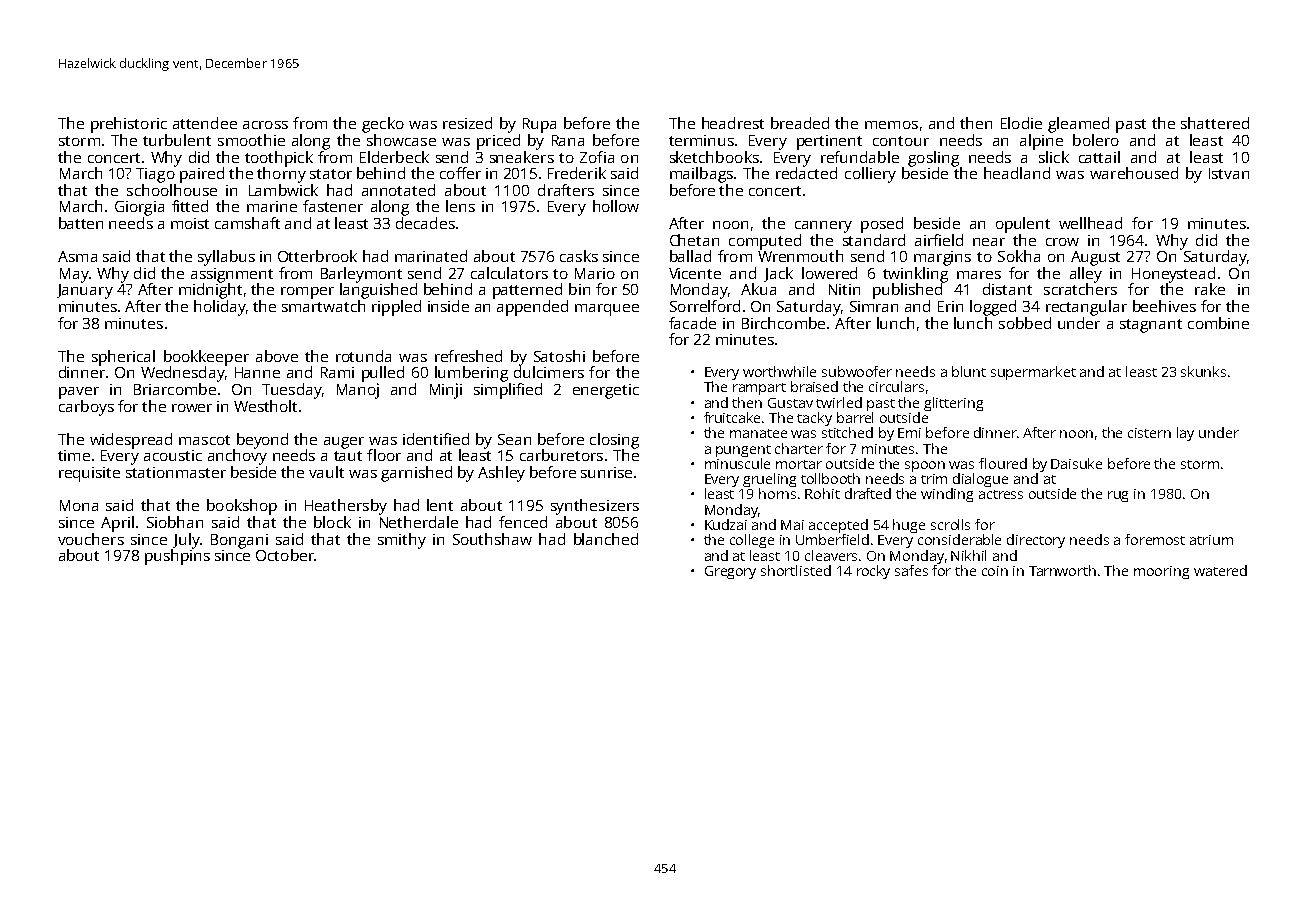 Image resolution: width=1308 pixels, height=924 pixels. Describe the element at coordinates (468, 356) in the page. I see `refreshed` at that location.
